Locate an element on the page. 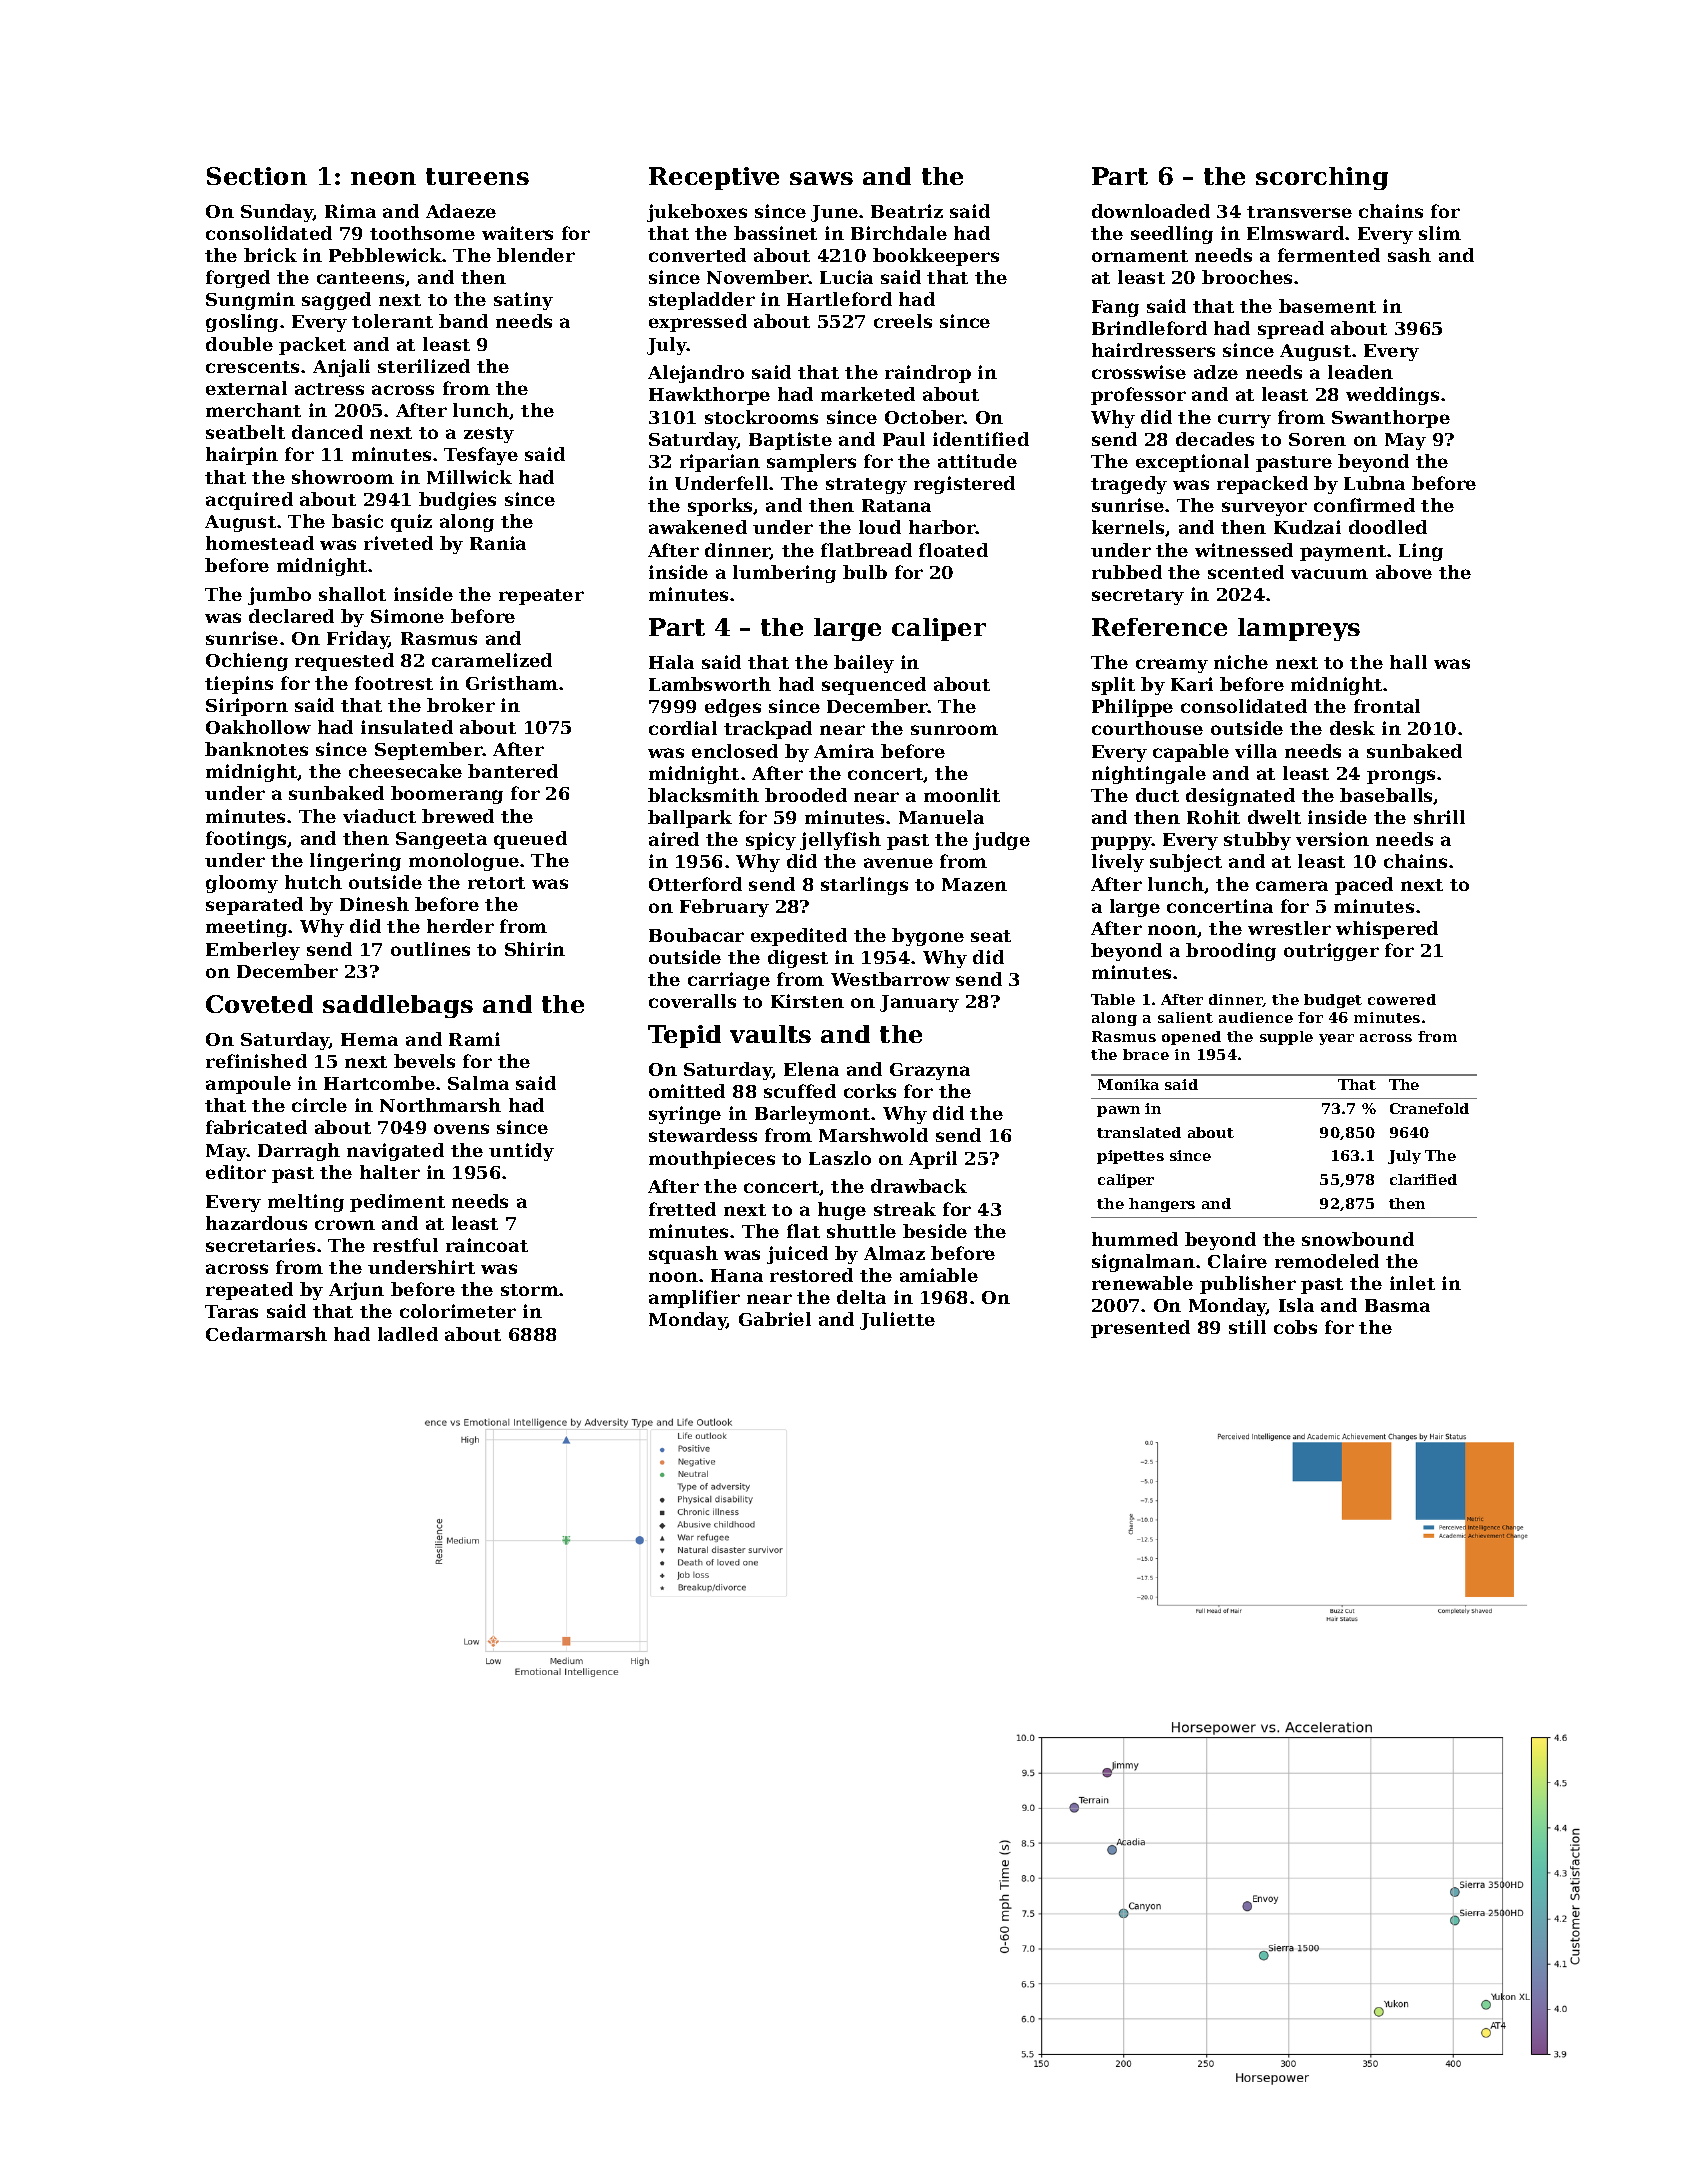 This document has width=1683, height=2178. meeting is located at coordinates (246, 928).
